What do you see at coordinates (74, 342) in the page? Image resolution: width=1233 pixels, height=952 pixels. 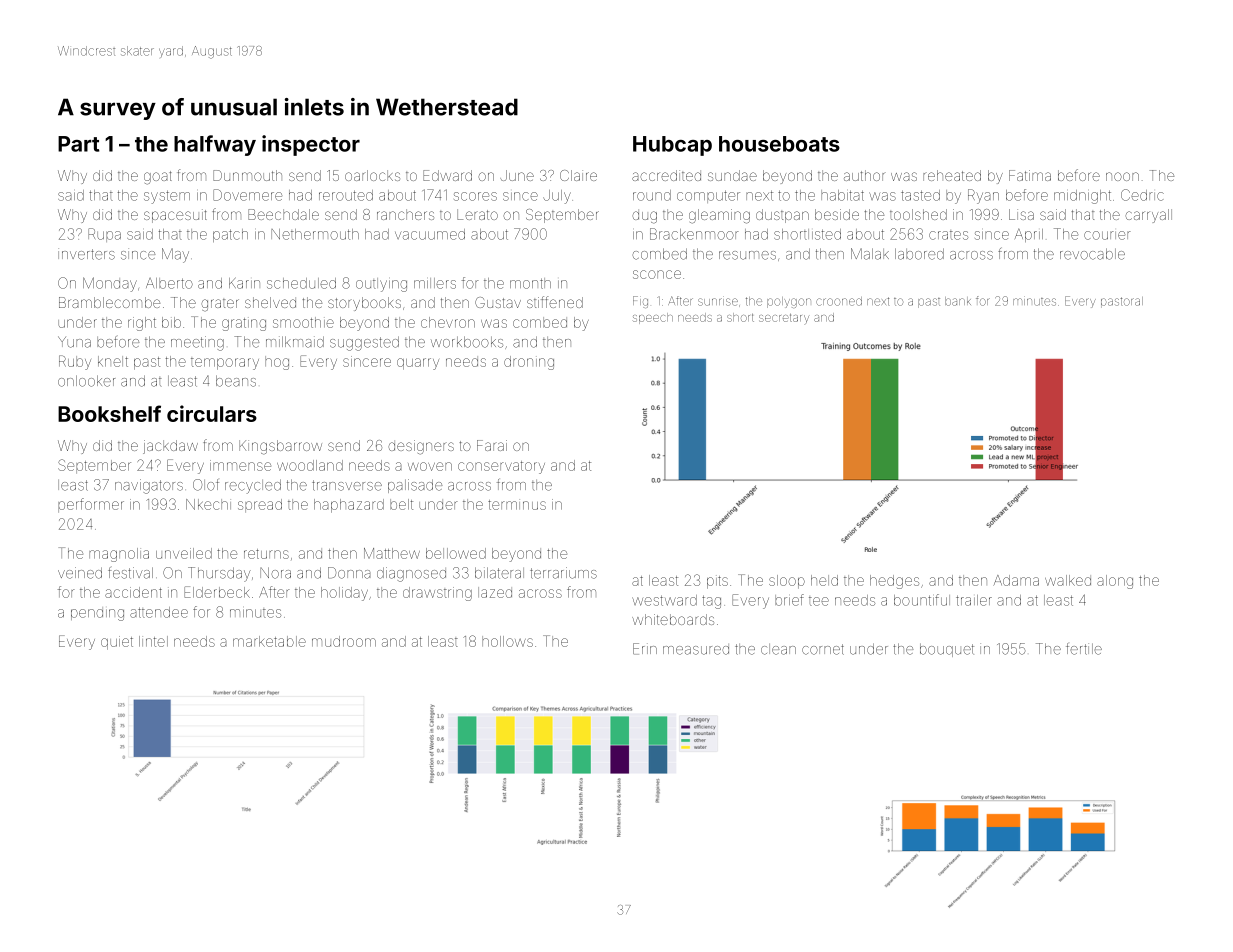 I see `Yuna` at bounding box center [74, 342].
